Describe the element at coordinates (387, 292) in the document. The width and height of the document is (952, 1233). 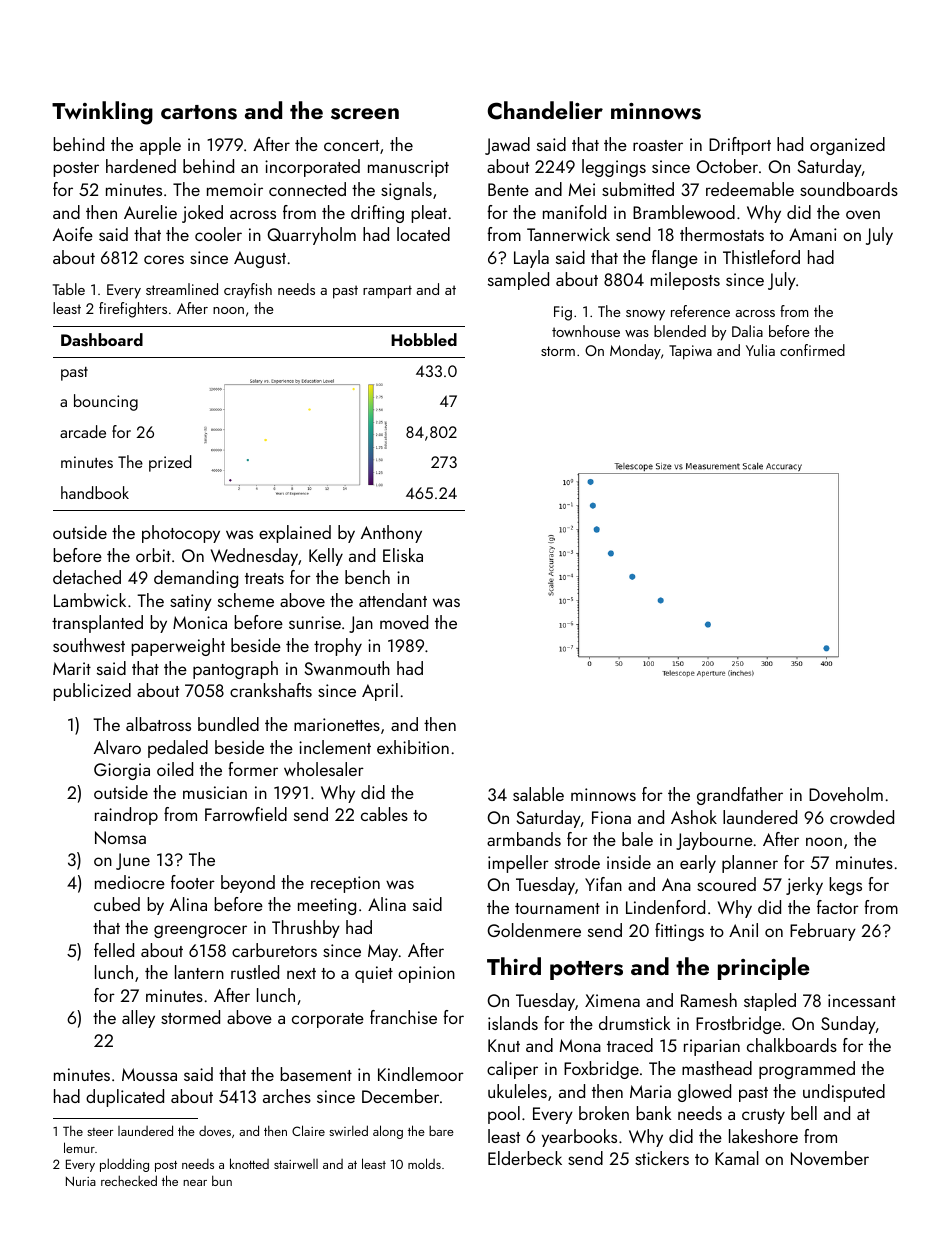
I see `rampart` at that location.
